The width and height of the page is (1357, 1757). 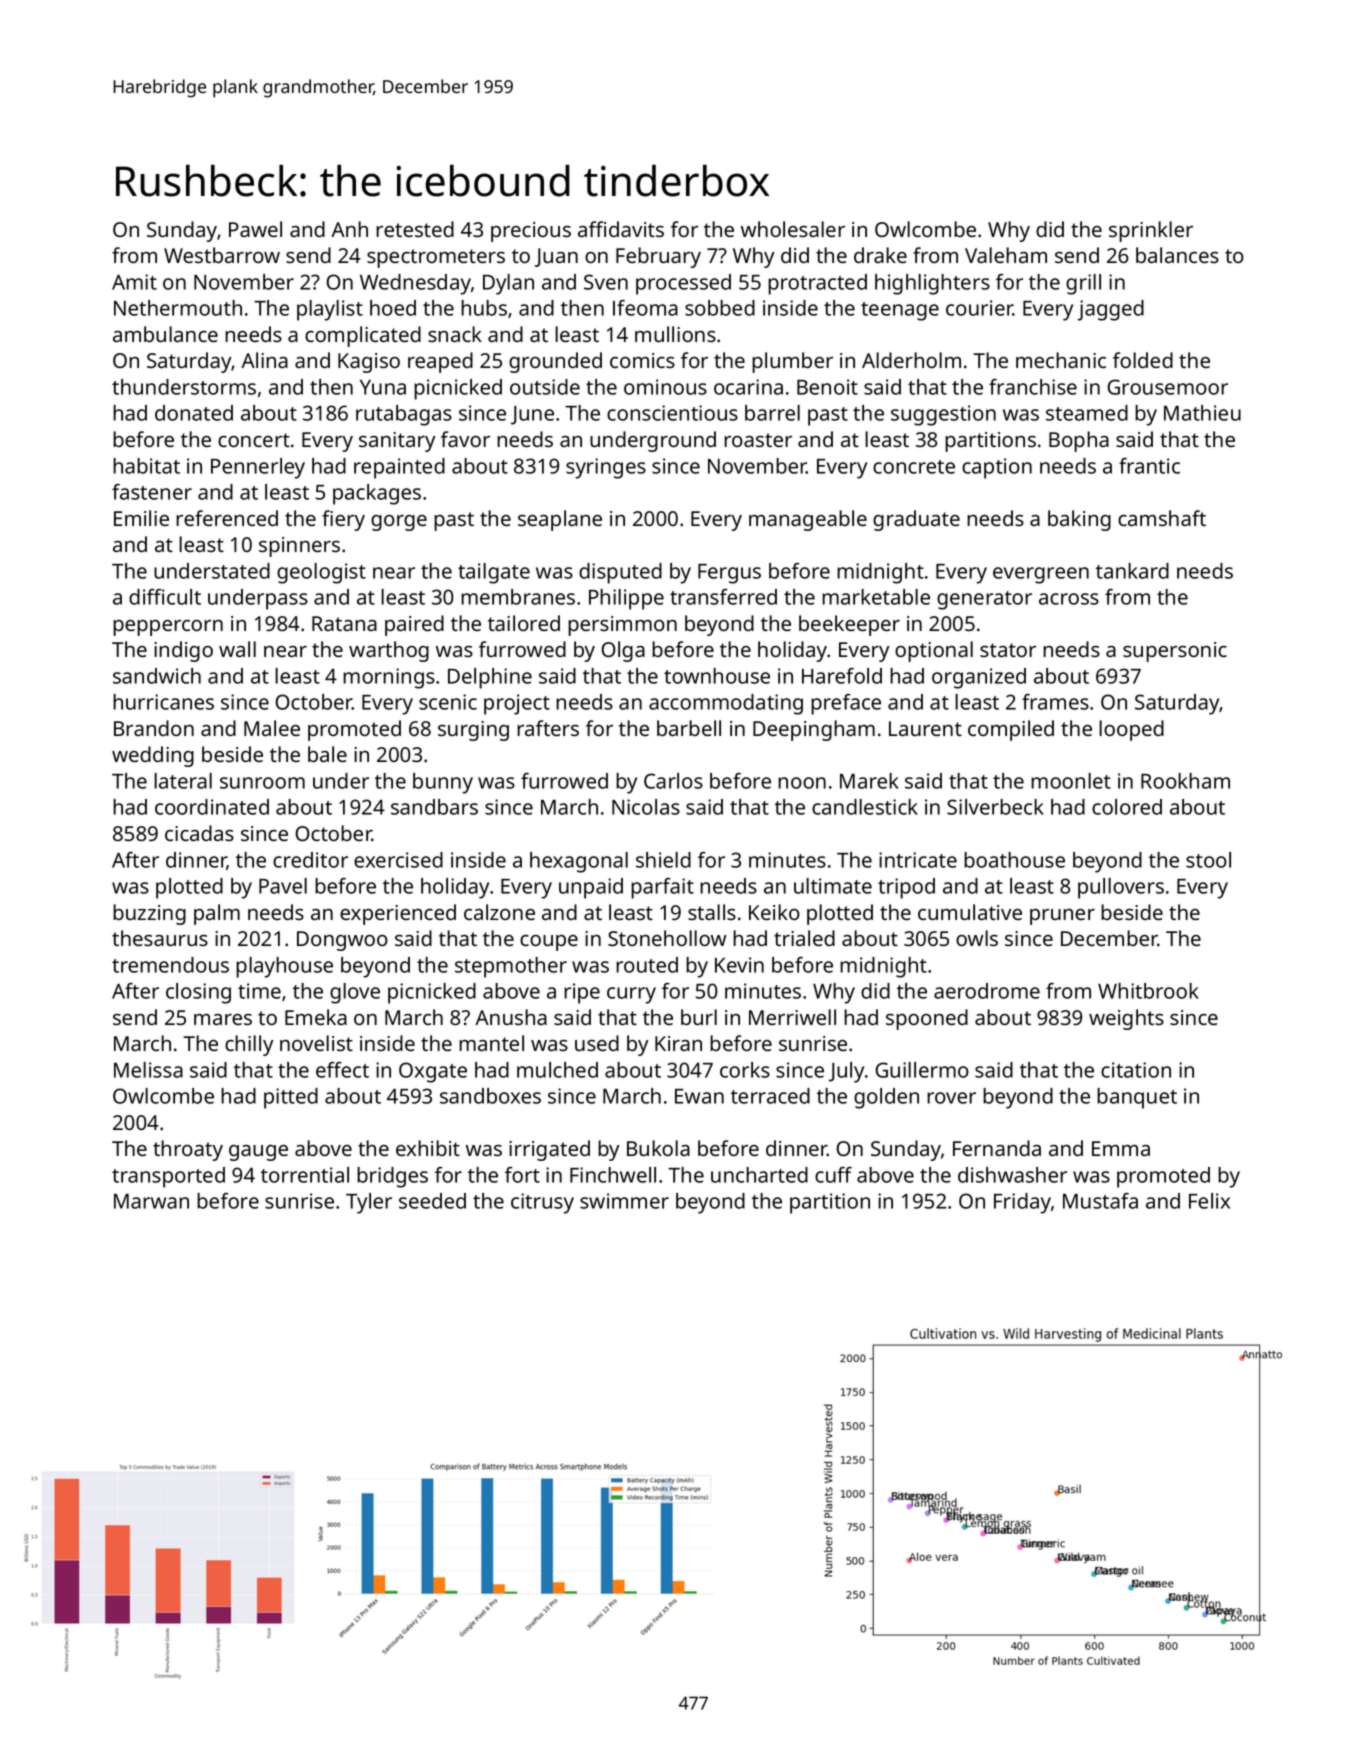 I want to click on Deepingham, so click(x=814, y=730).
